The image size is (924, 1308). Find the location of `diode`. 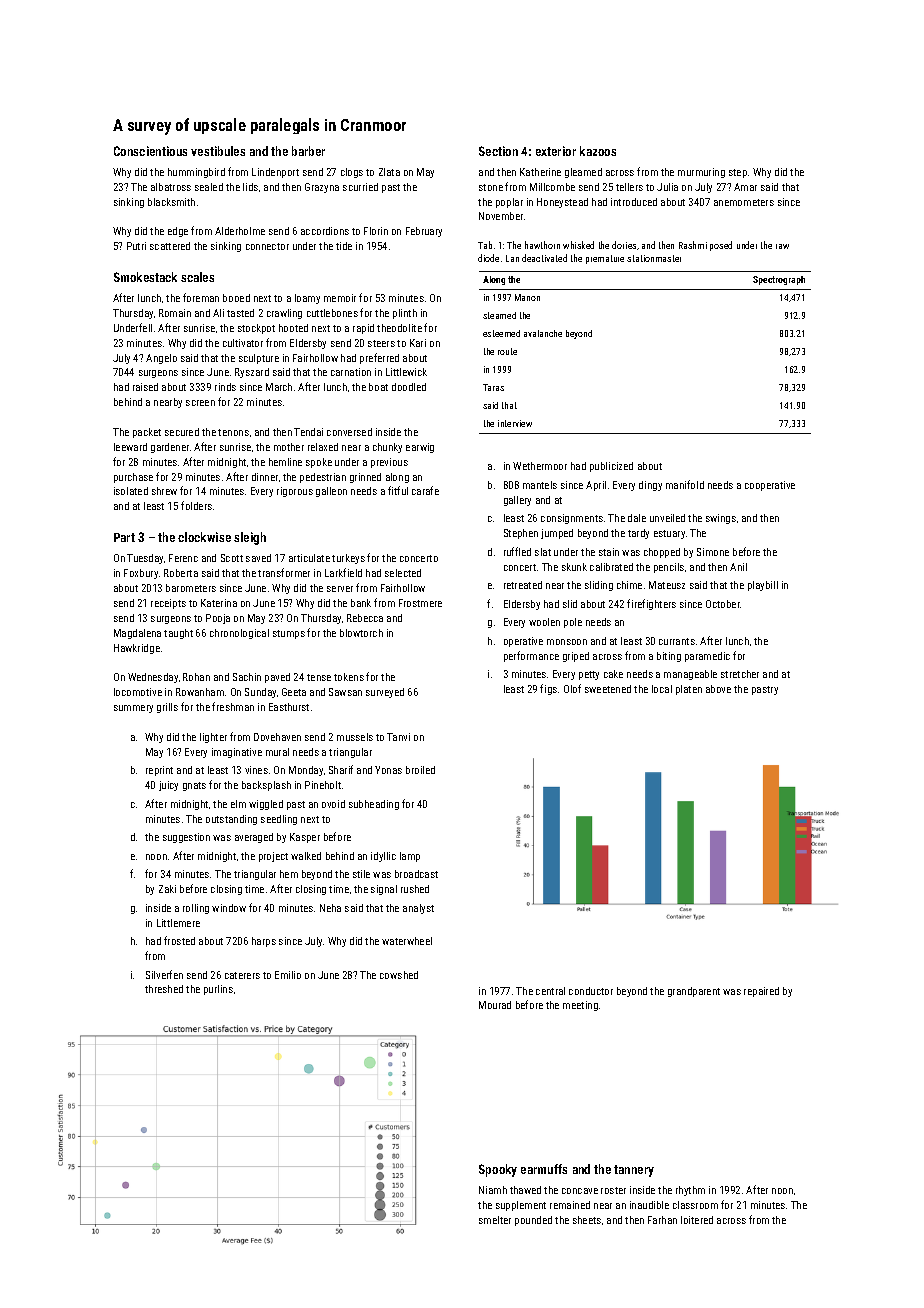

diode is located at coordinates (488, 258).
